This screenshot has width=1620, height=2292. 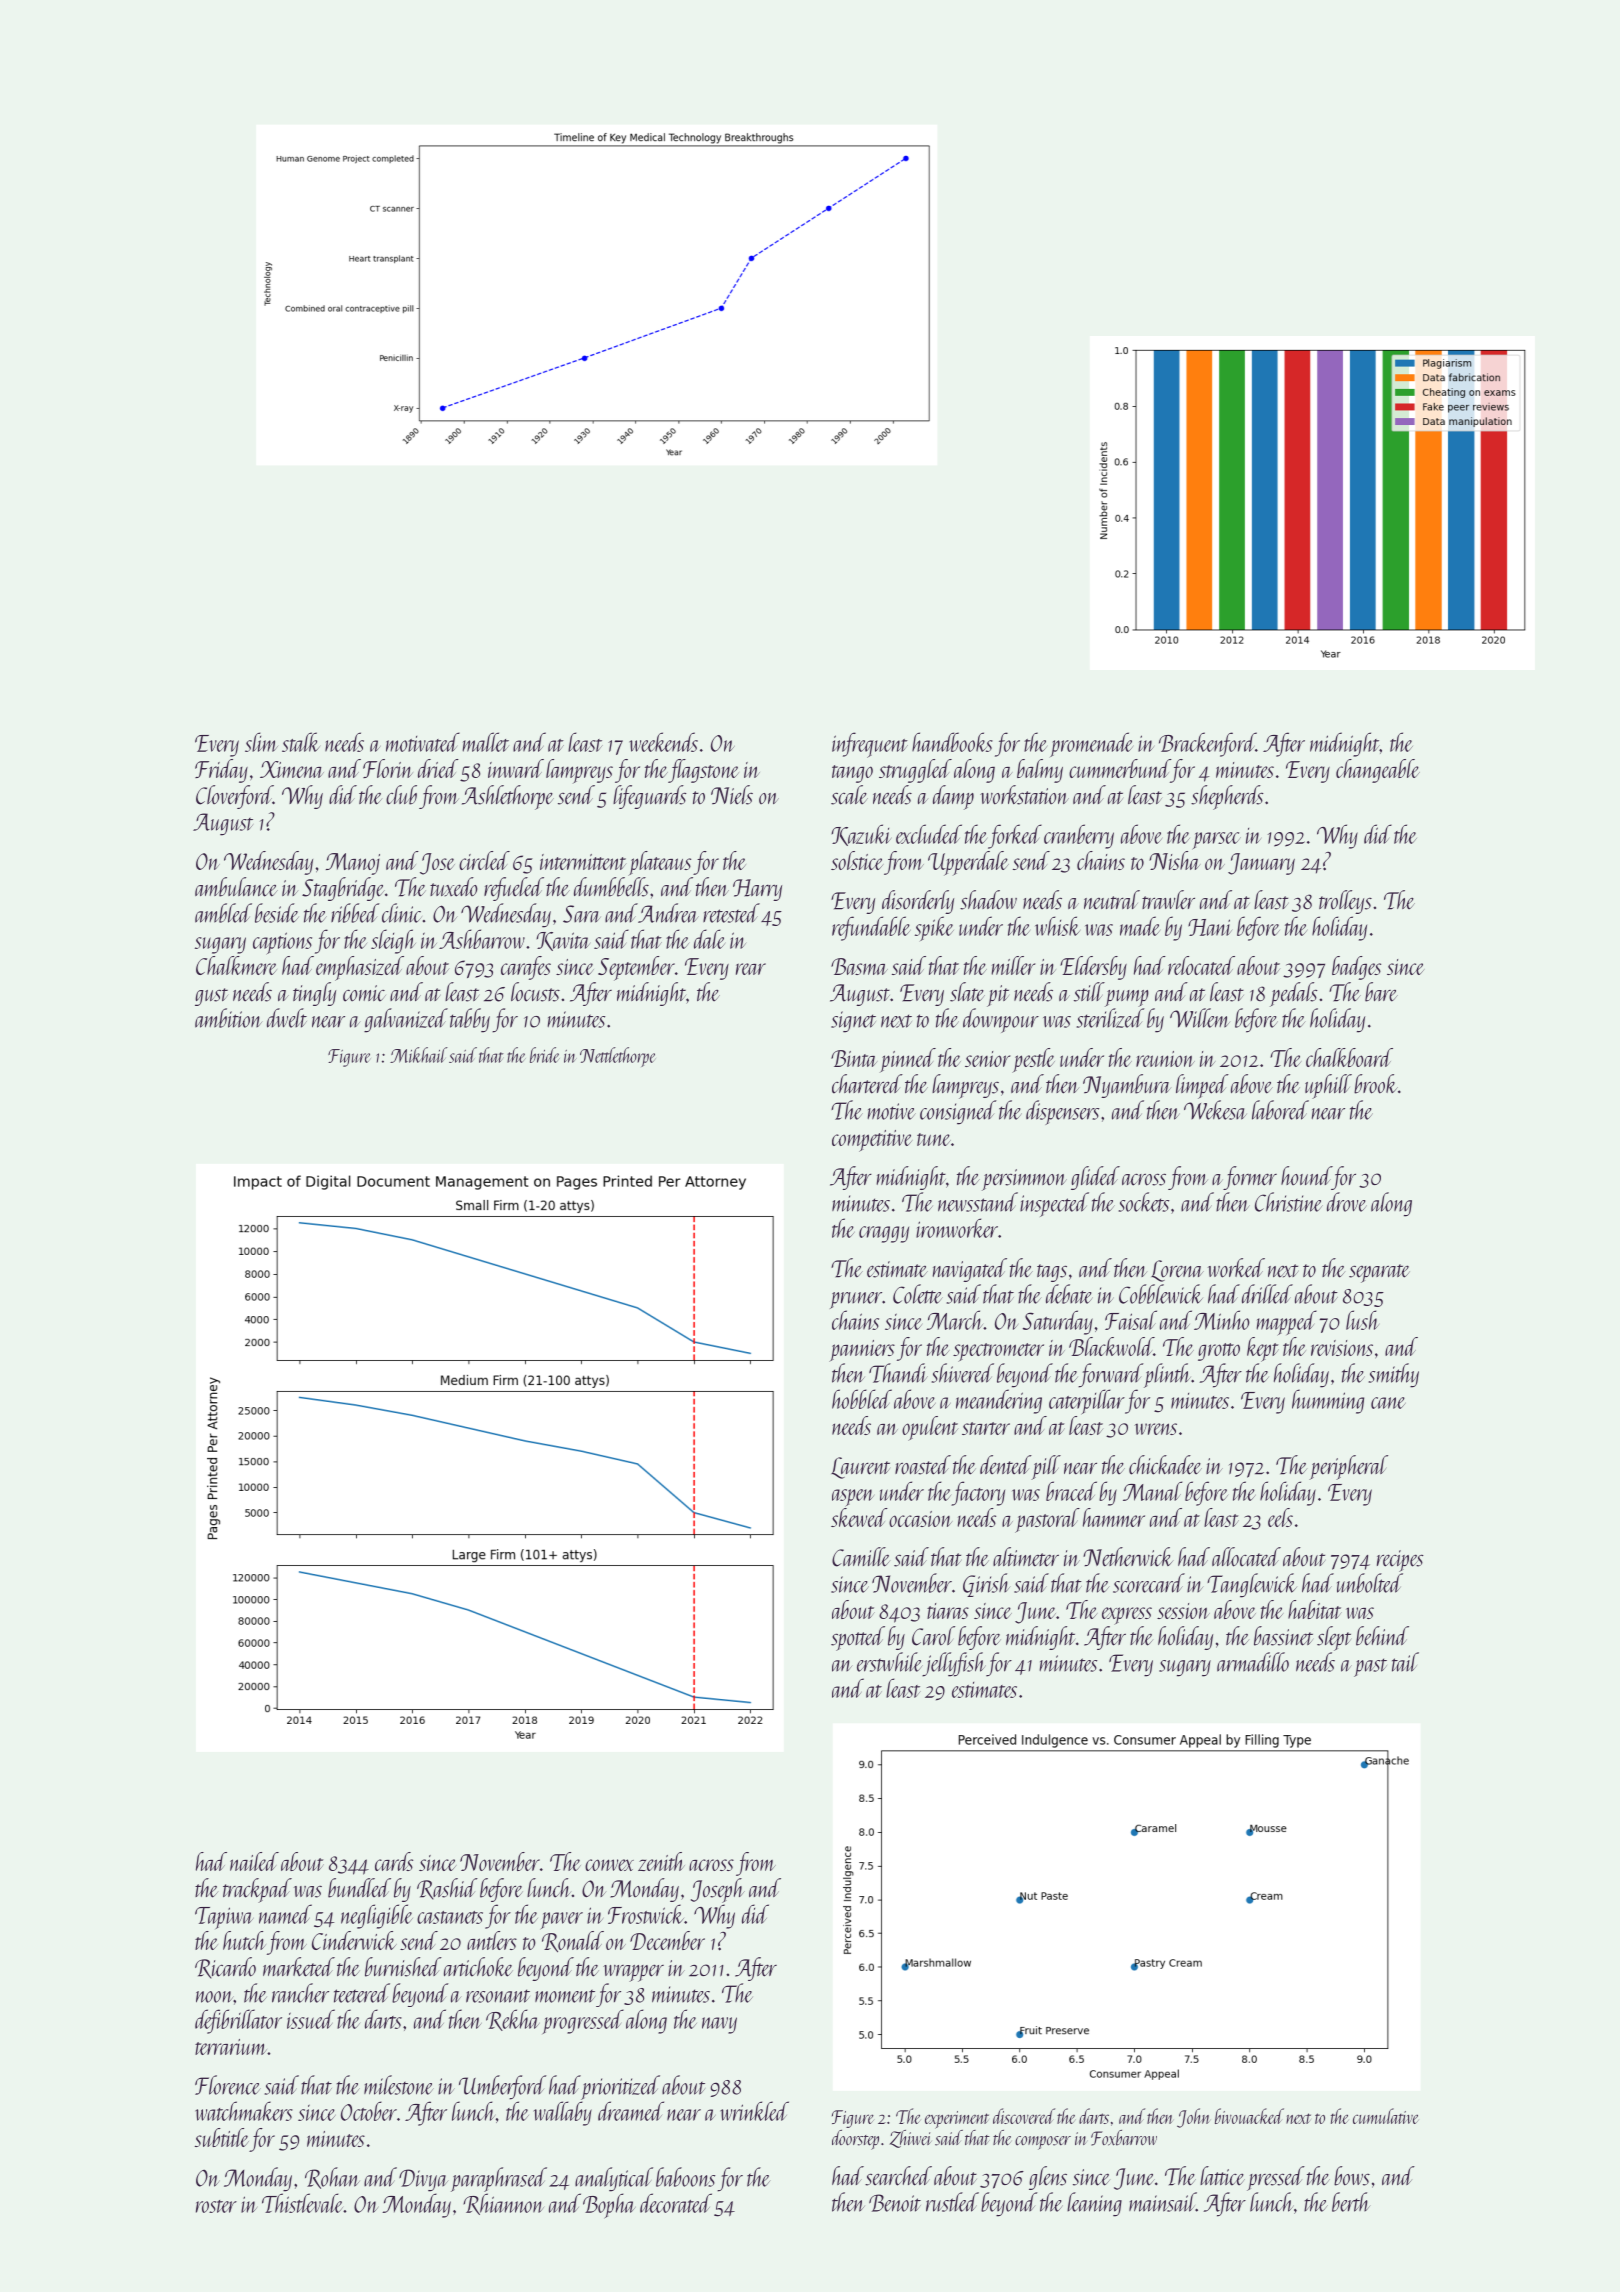 I want to click on changeable, so click(x=1378, y=771).
